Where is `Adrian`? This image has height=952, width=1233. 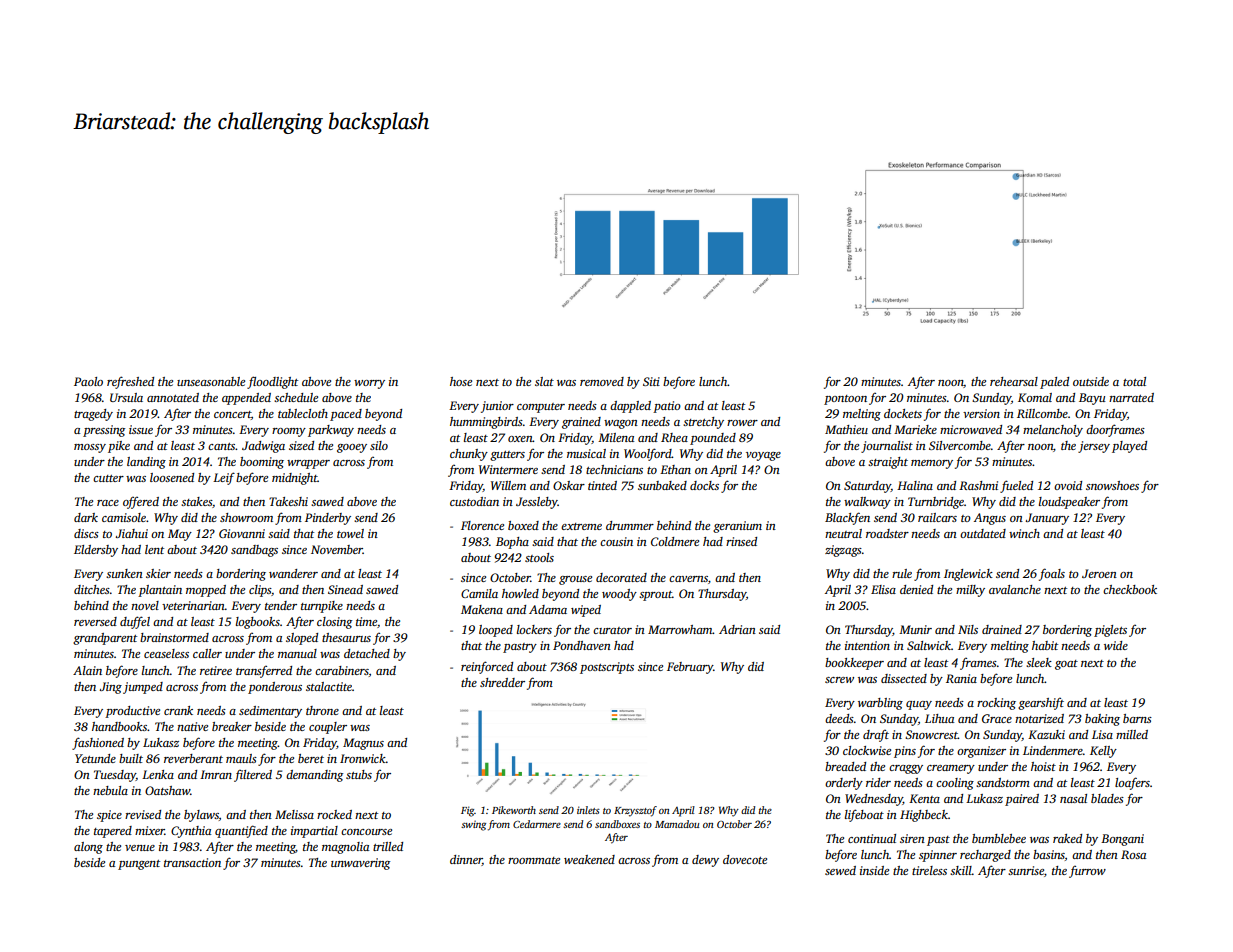
Adrian is located at coordinates (737, 629).
